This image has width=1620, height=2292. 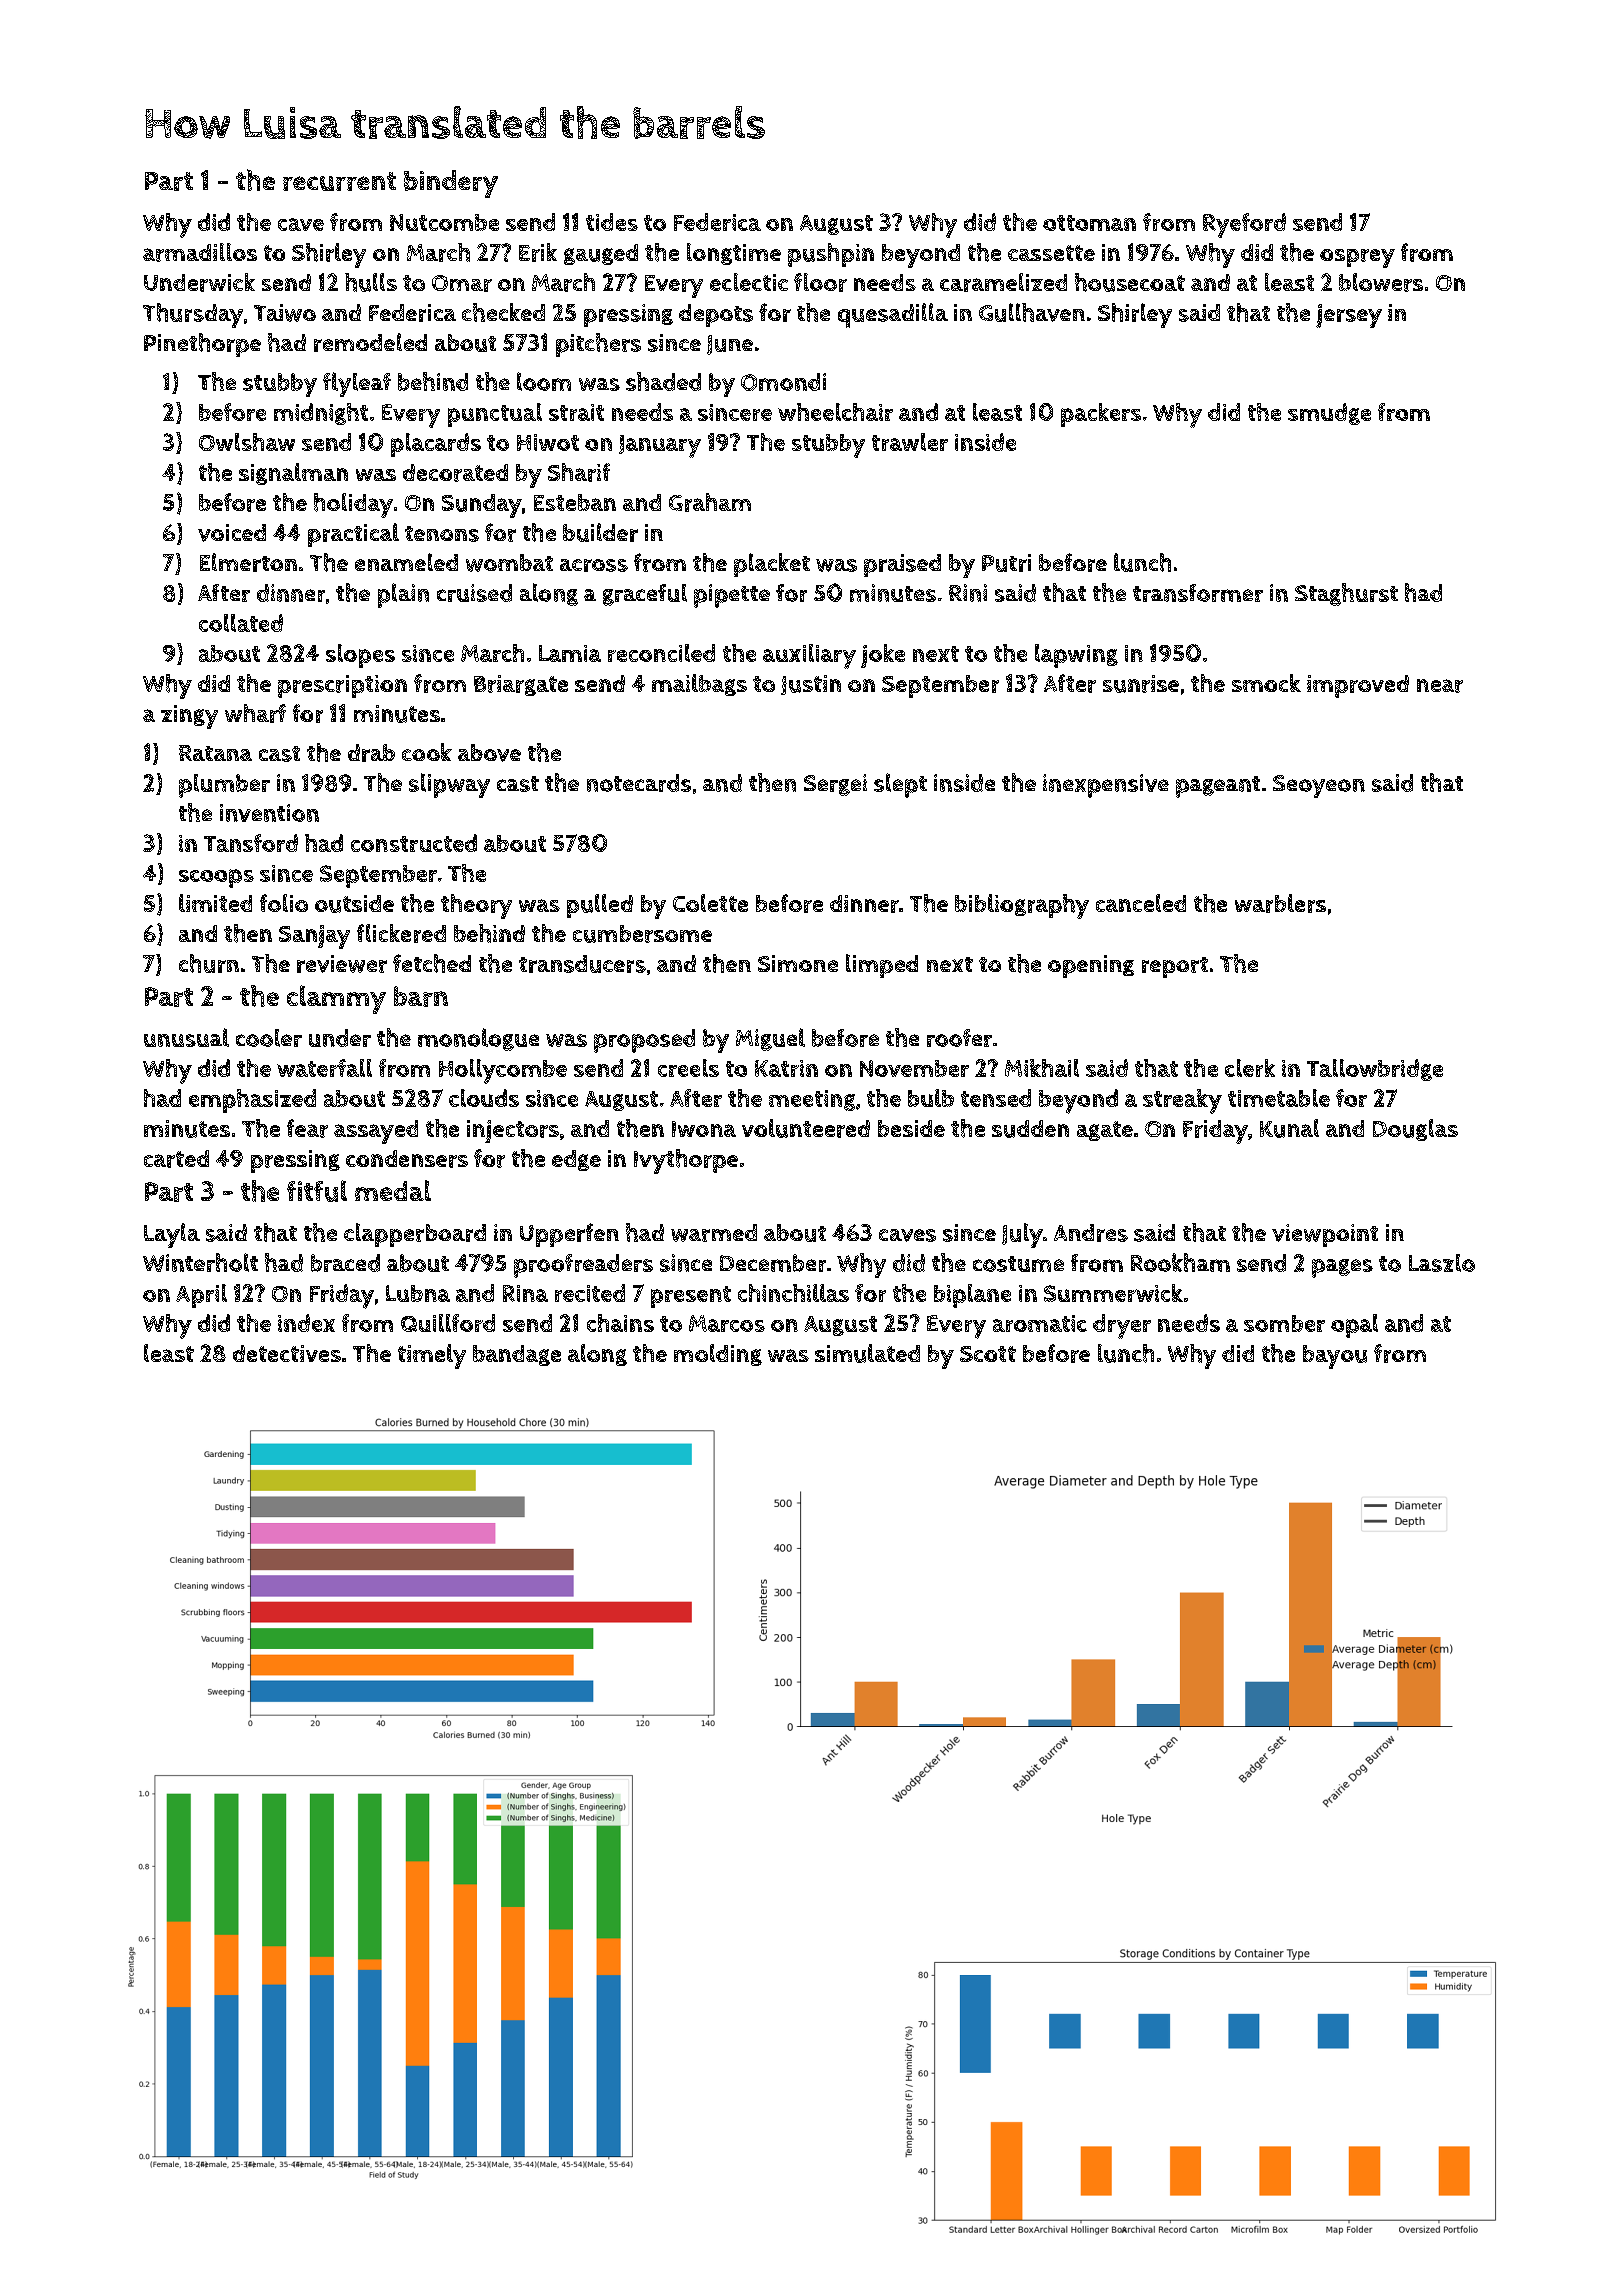 What do you see at coordinates (576, 1160) in the image?
I see `edge` at bounding box center [576, 1160].
